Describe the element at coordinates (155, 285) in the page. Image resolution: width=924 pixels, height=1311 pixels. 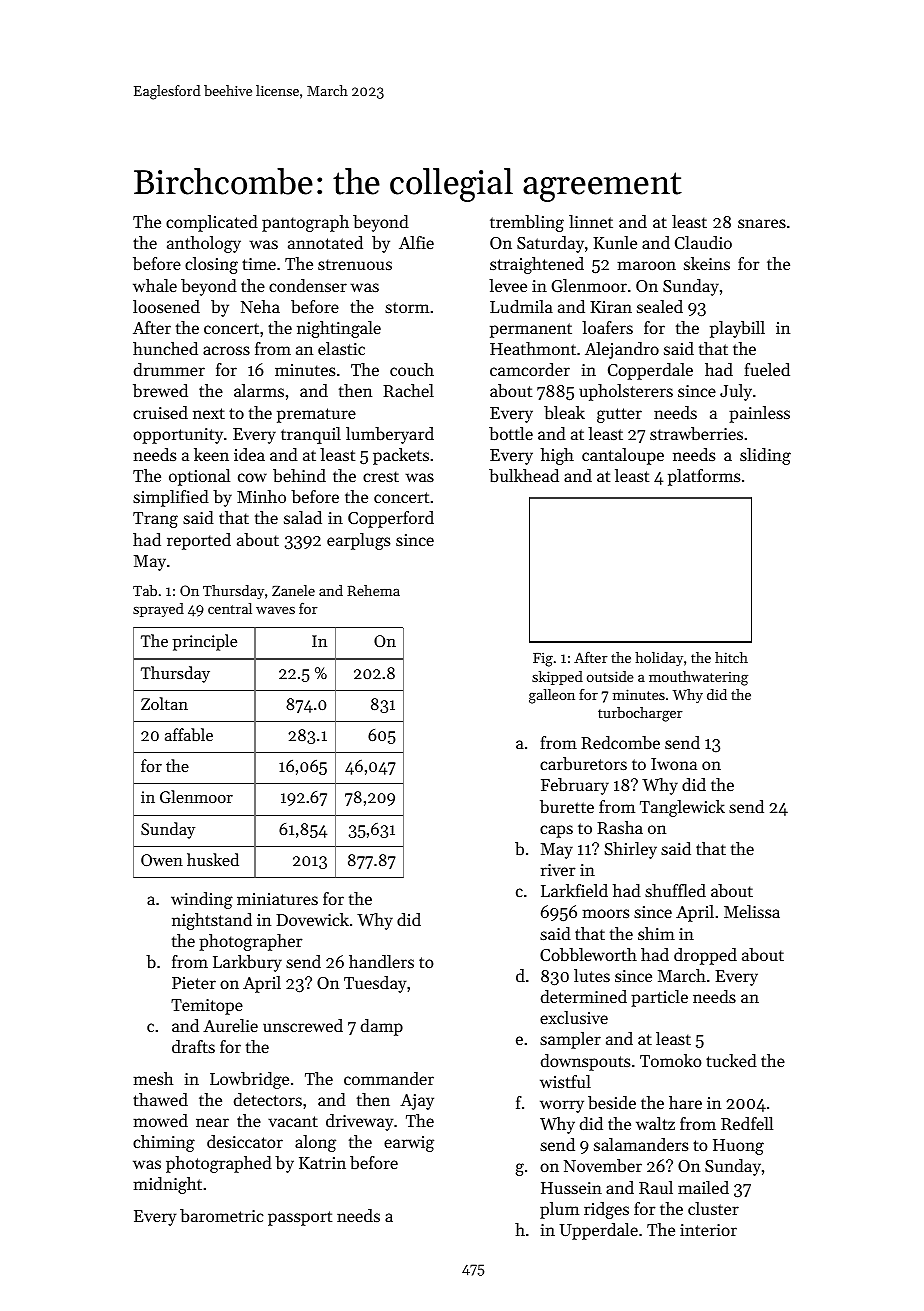
I see `whale` at that location.
